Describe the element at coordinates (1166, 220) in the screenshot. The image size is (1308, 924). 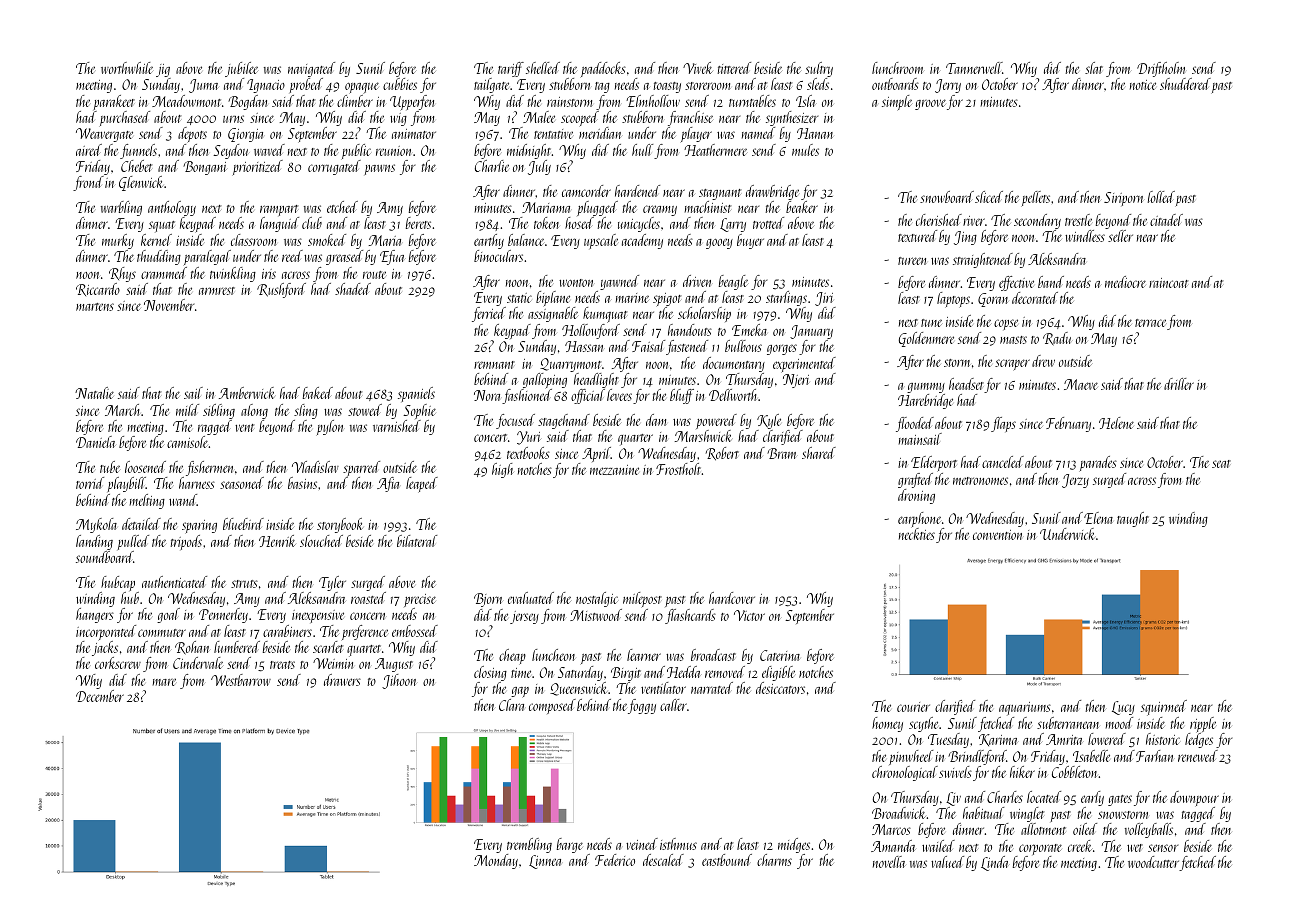
I see `citadel` at that location.
